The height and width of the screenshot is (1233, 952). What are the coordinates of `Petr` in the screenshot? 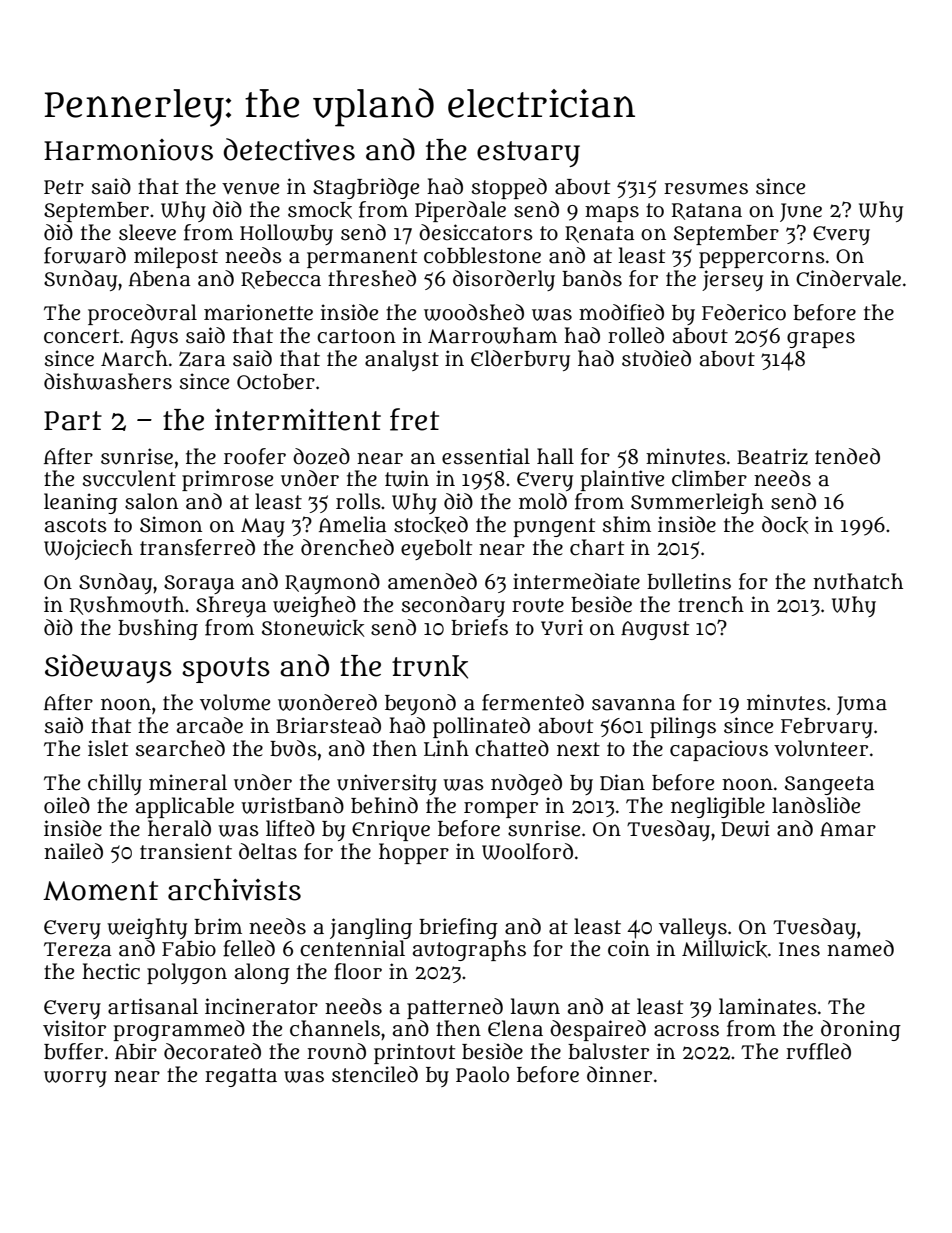 It's located at (64, 187).
